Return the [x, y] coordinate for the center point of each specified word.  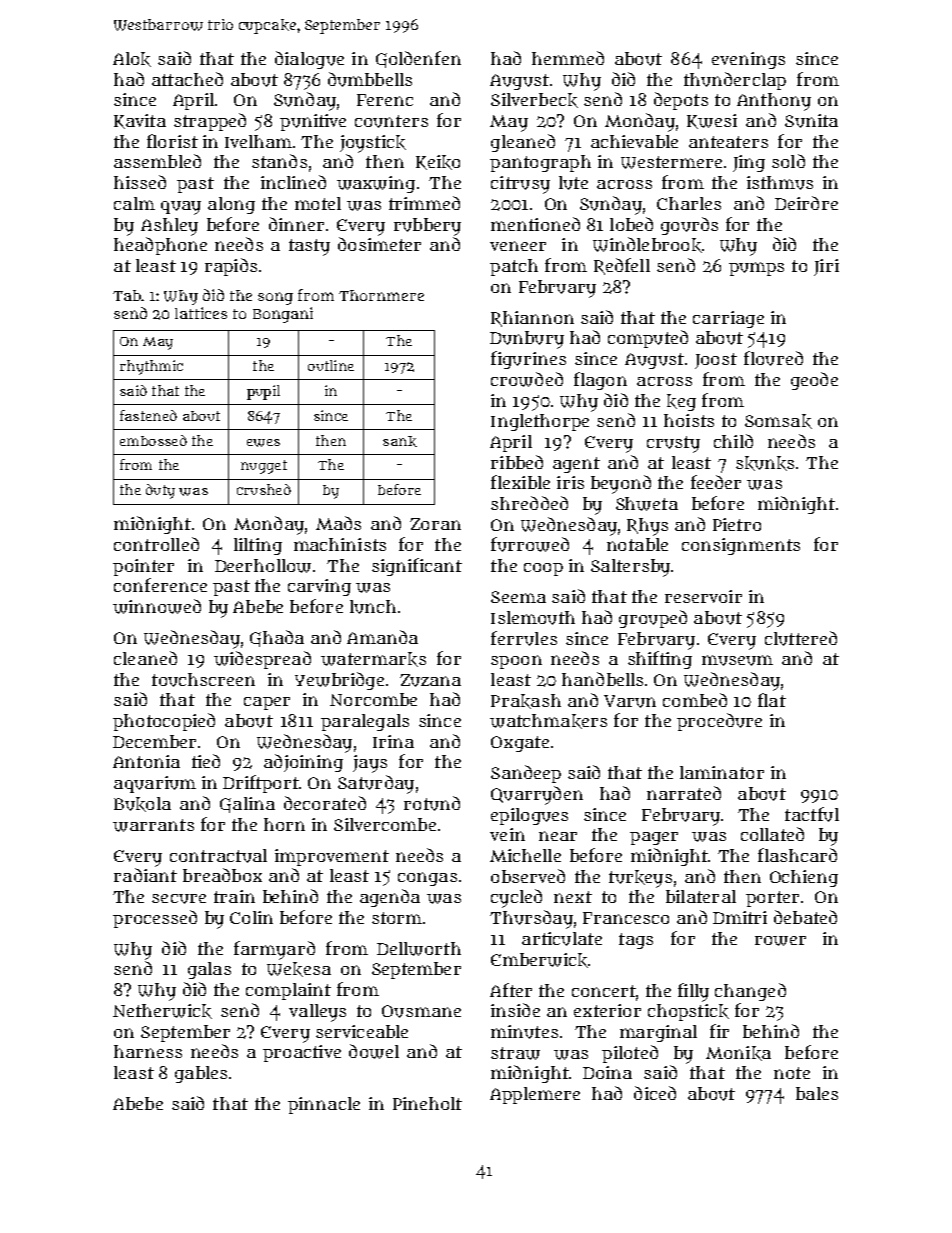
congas [427, 879]
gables [201, 1074]
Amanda [382, 637]
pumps [756, 269]
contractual [218, 856]
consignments [741, 546]
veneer [518, 246]
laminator [722, 772]
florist [172, 141]
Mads [338, 523]
